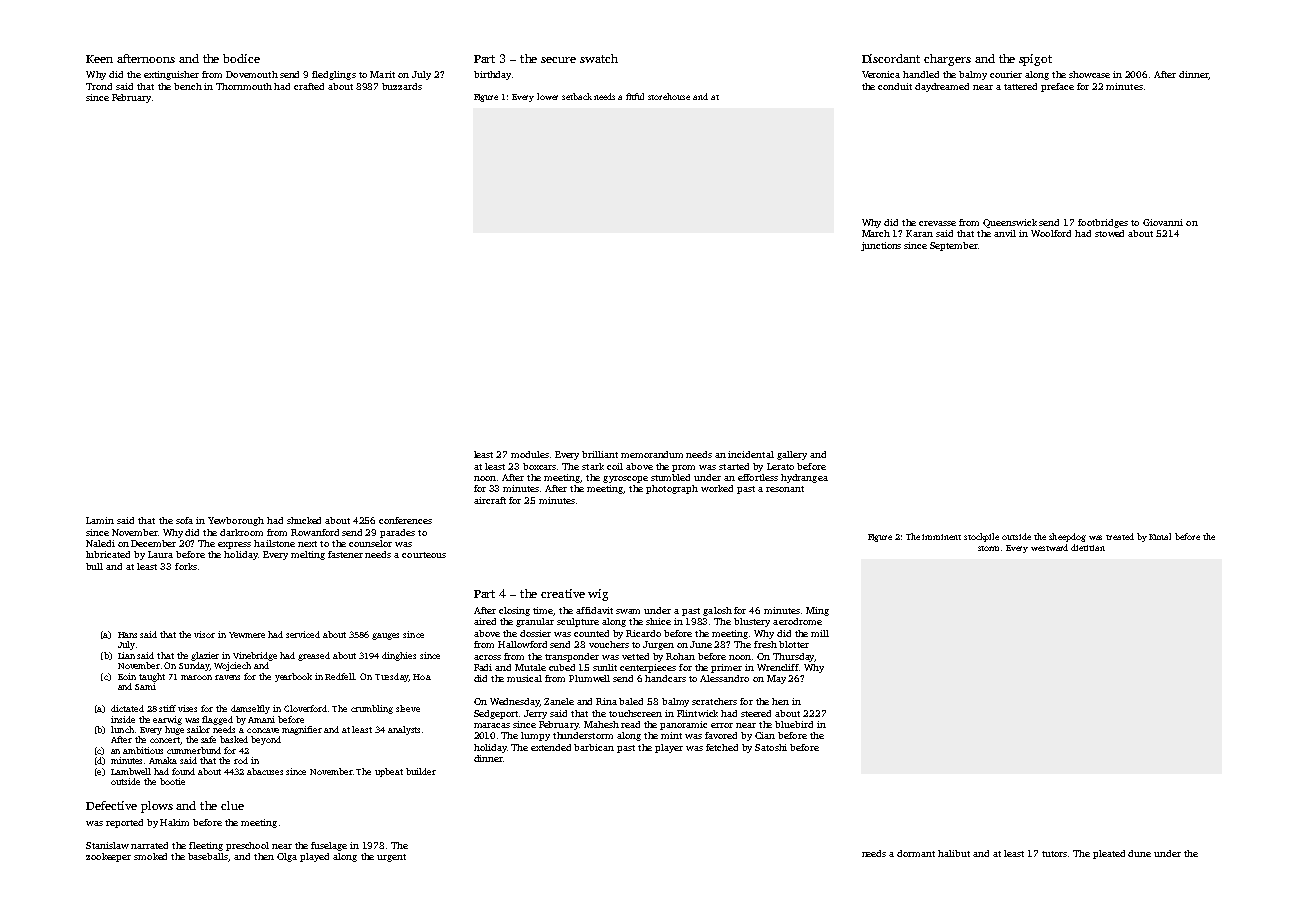 This screenshot has width=1308, height=924. What do you see at coordinates (916, 853) in the screenshot?
I see `dormant` at bounding box center [916, 853].
